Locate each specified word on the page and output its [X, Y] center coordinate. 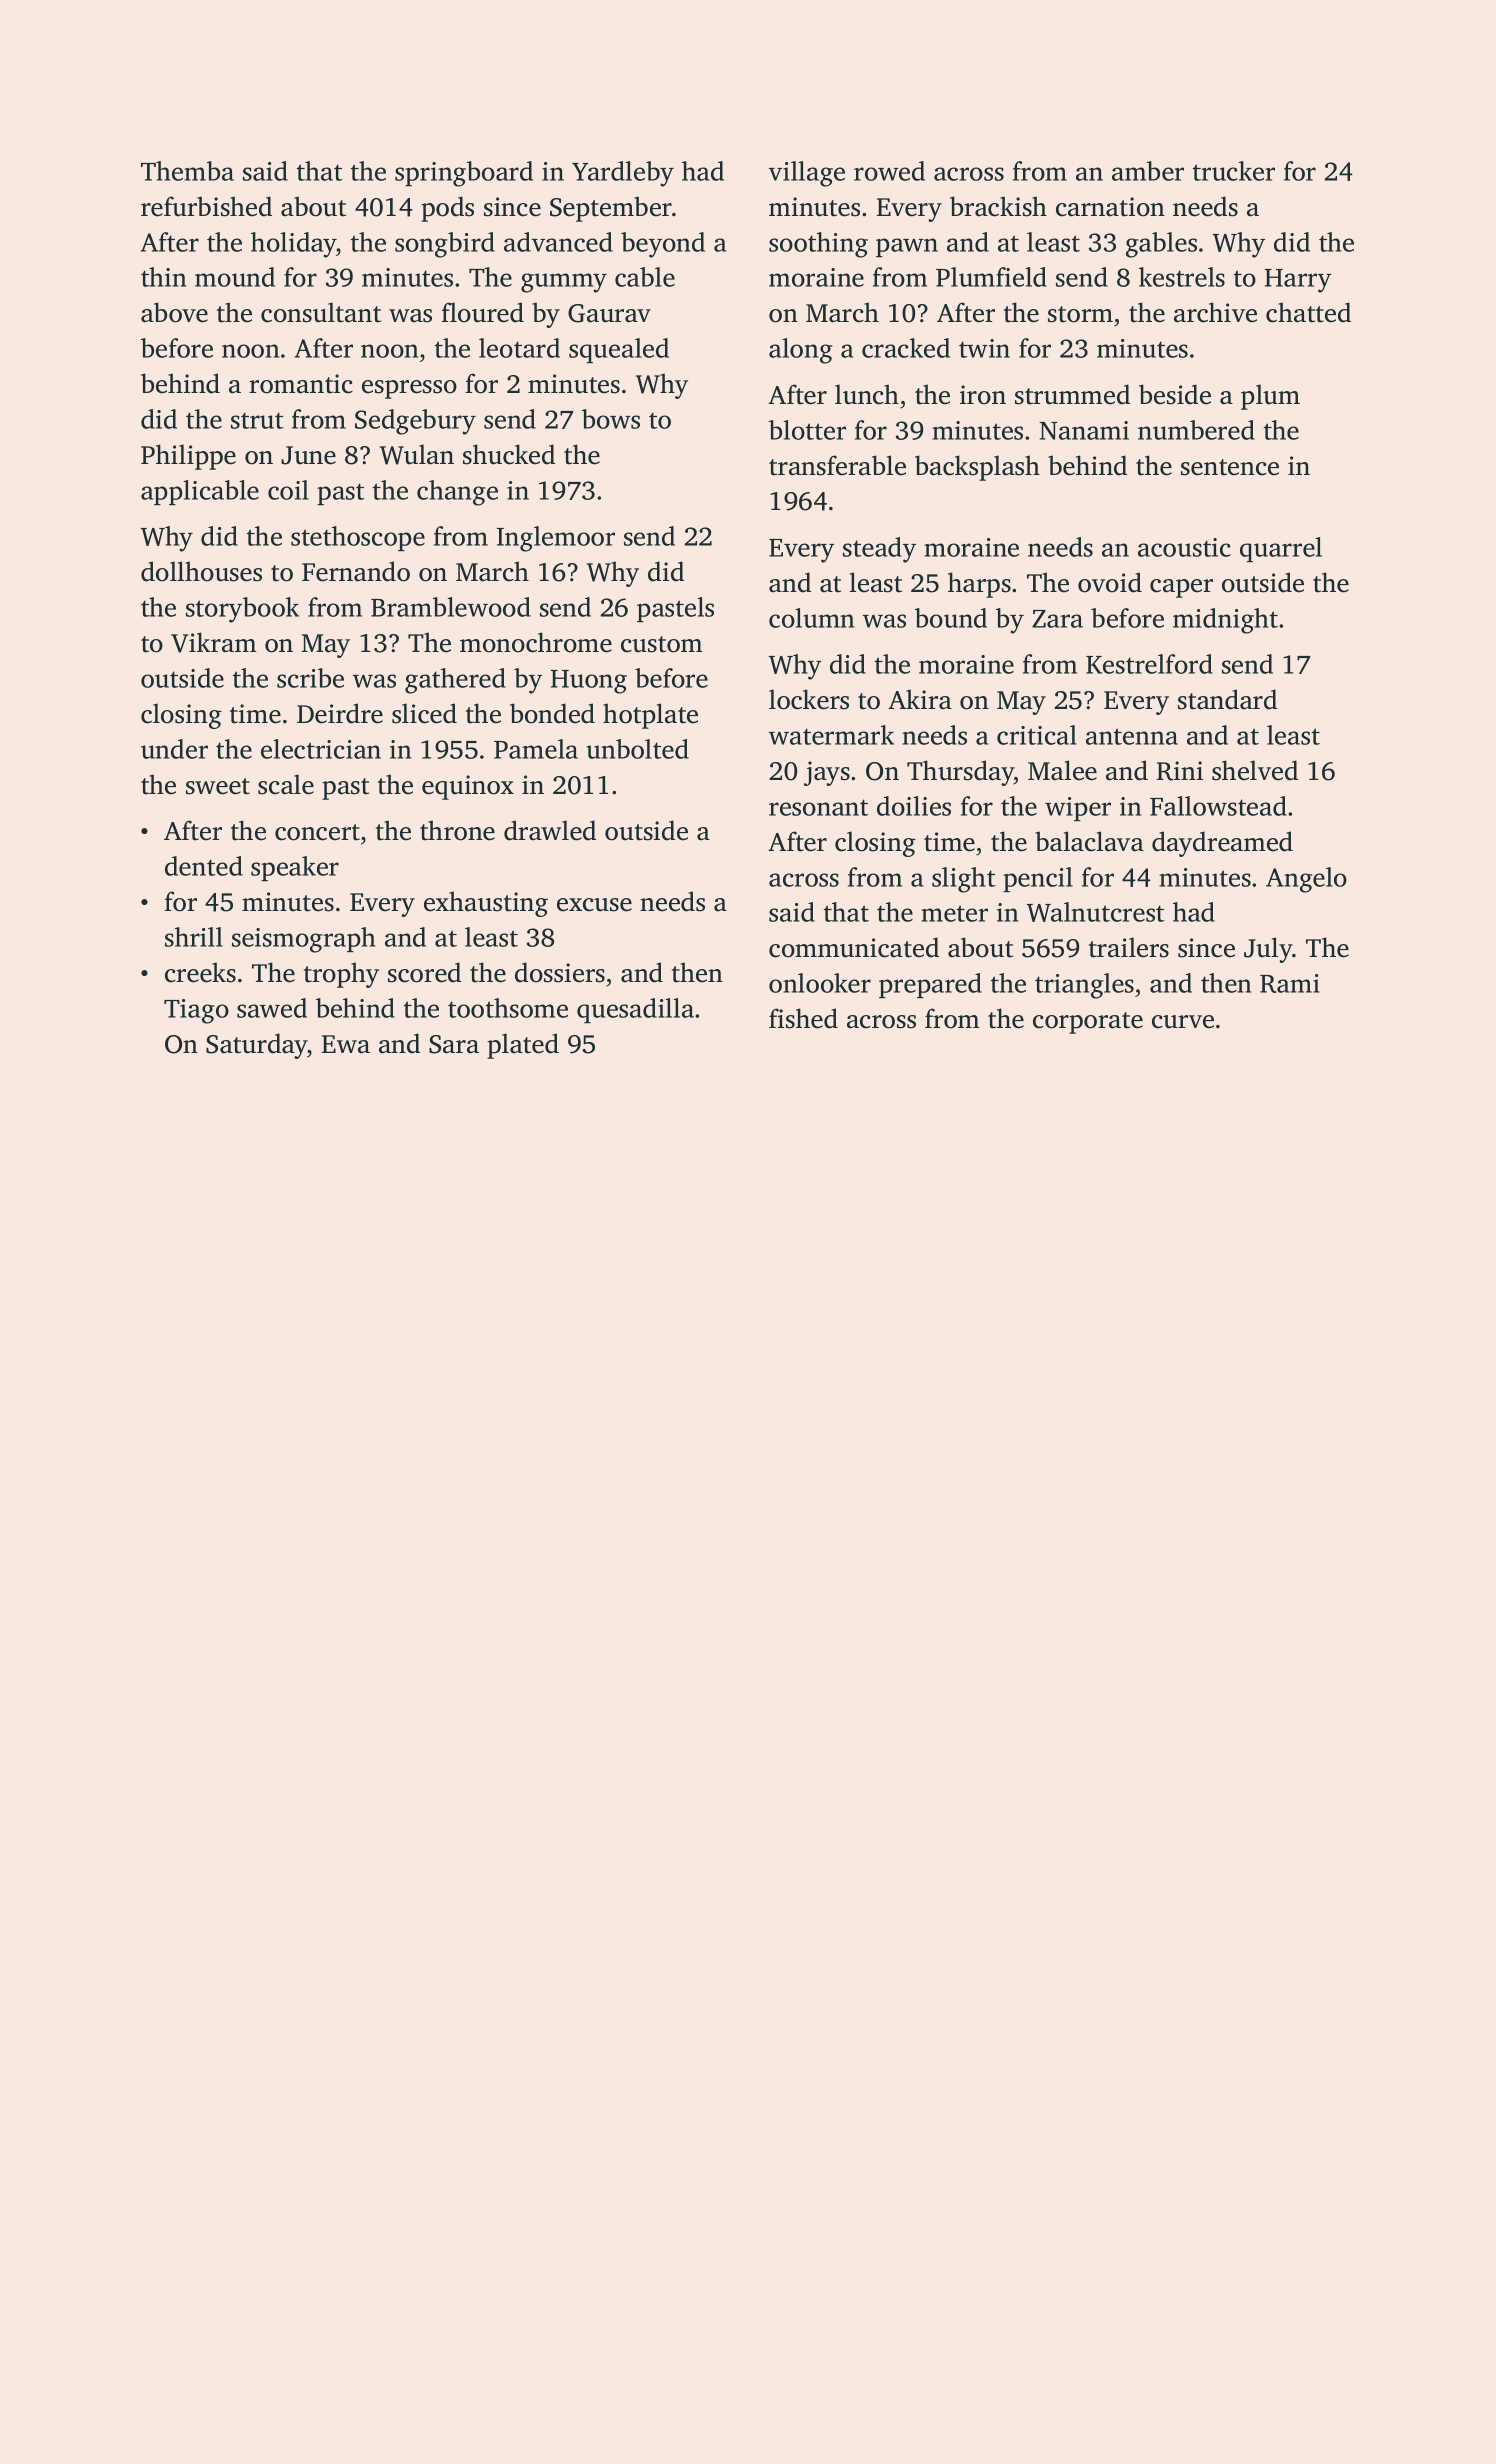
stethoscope [358, 538]
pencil [1038, 879]
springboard [464, 174]
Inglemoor [556, 539]
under [174, 749]
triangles [1084, 986]
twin [984, 348]
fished [803, 1018]
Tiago [196, 1011]
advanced [558, 242]
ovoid [1110, 582]
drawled [550, 830]
